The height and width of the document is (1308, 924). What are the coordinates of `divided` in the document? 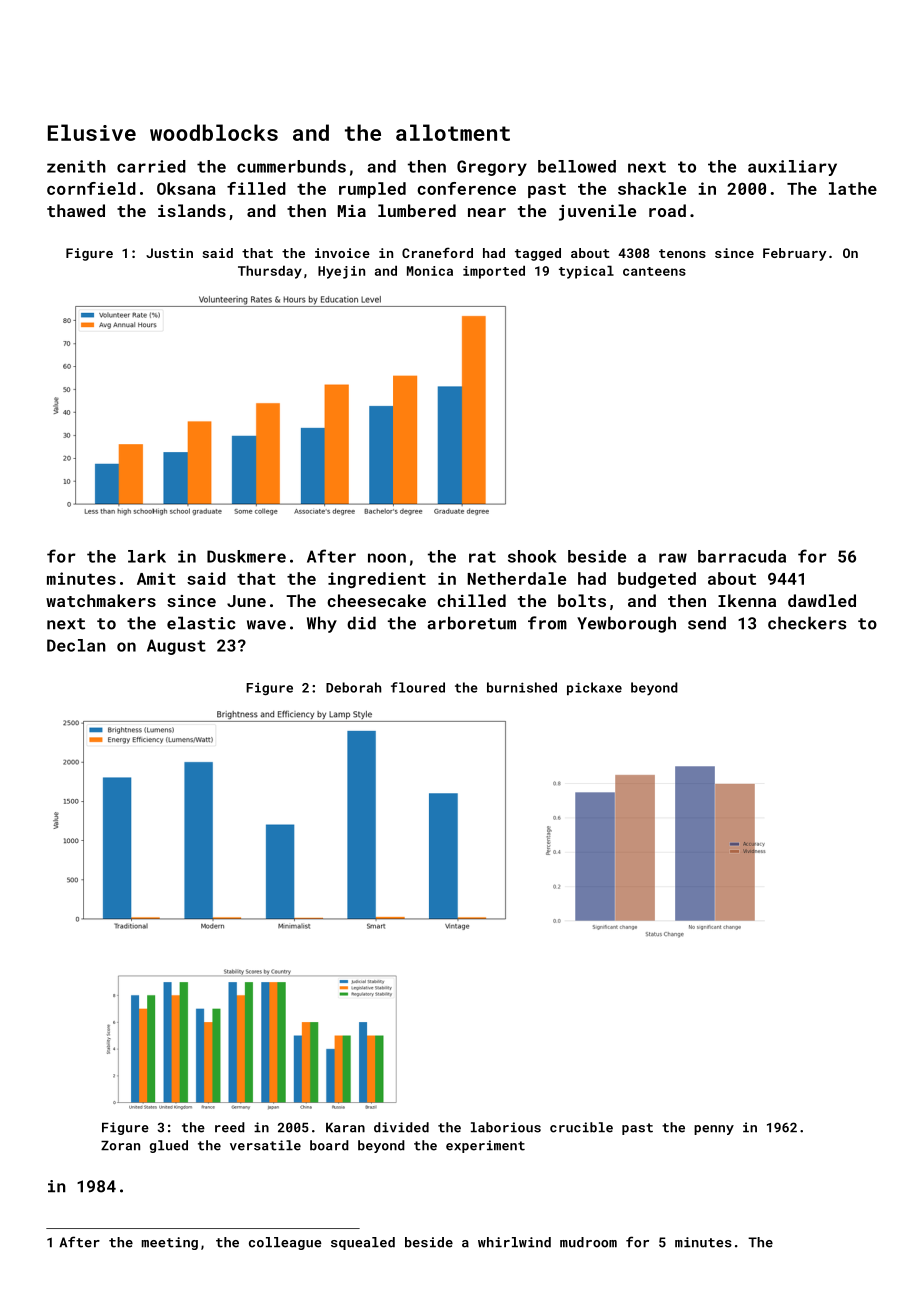 It's located at (401, 1127).
